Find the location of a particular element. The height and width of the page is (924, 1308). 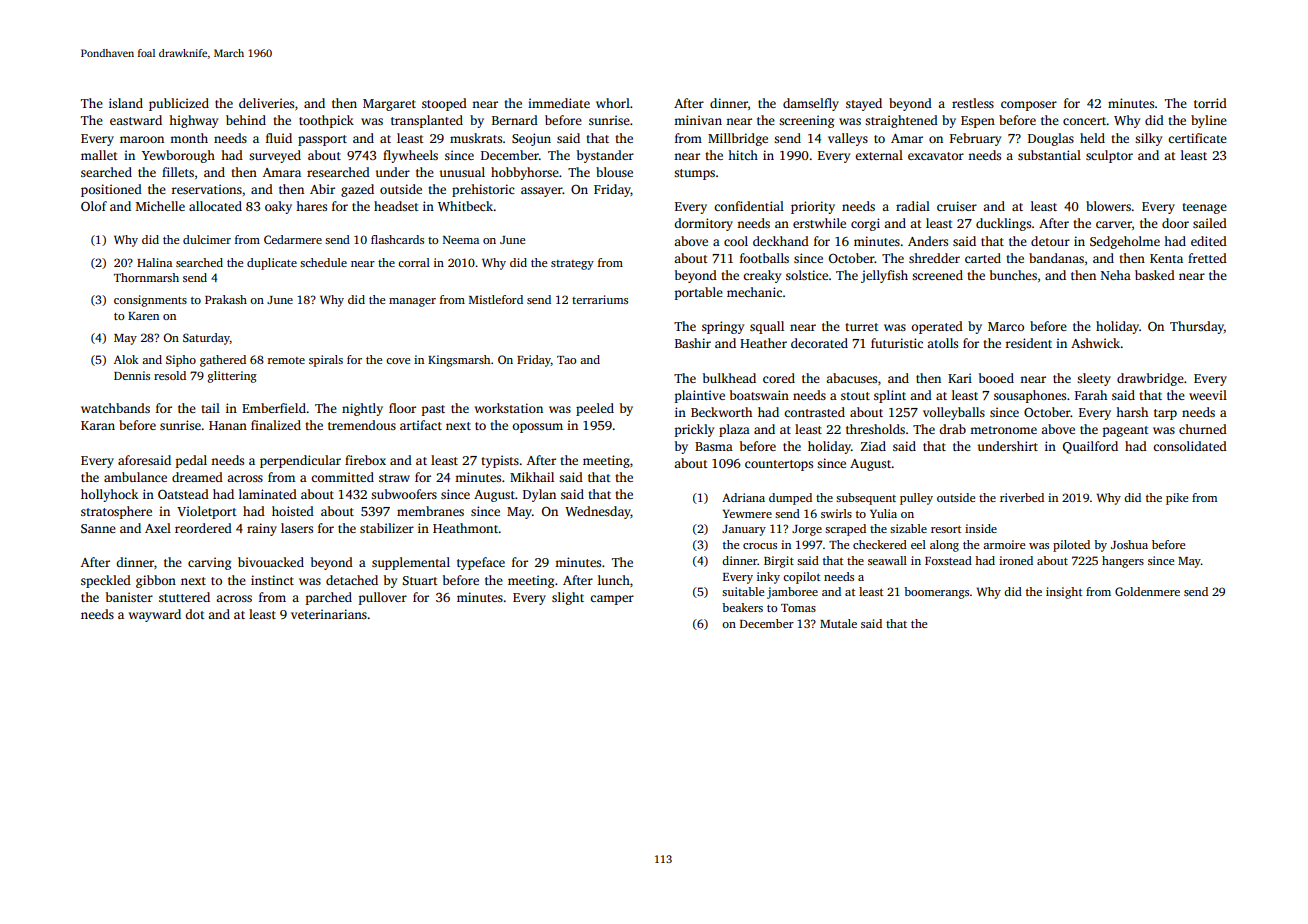

Basma is located at coordinates (714, 446).
